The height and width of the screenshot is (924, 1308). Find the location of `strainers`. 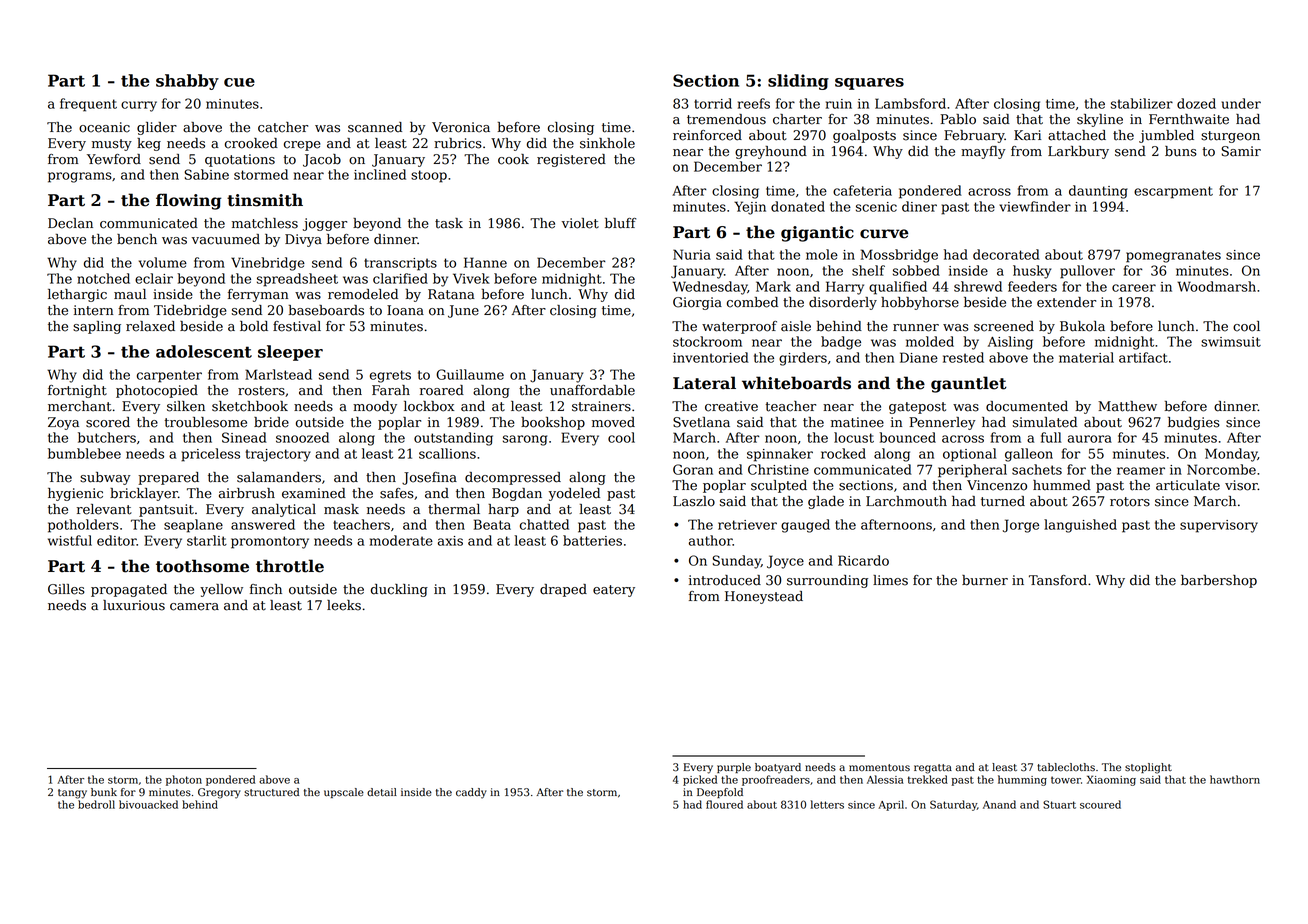

strainers is located at coordinates (601, 406).
